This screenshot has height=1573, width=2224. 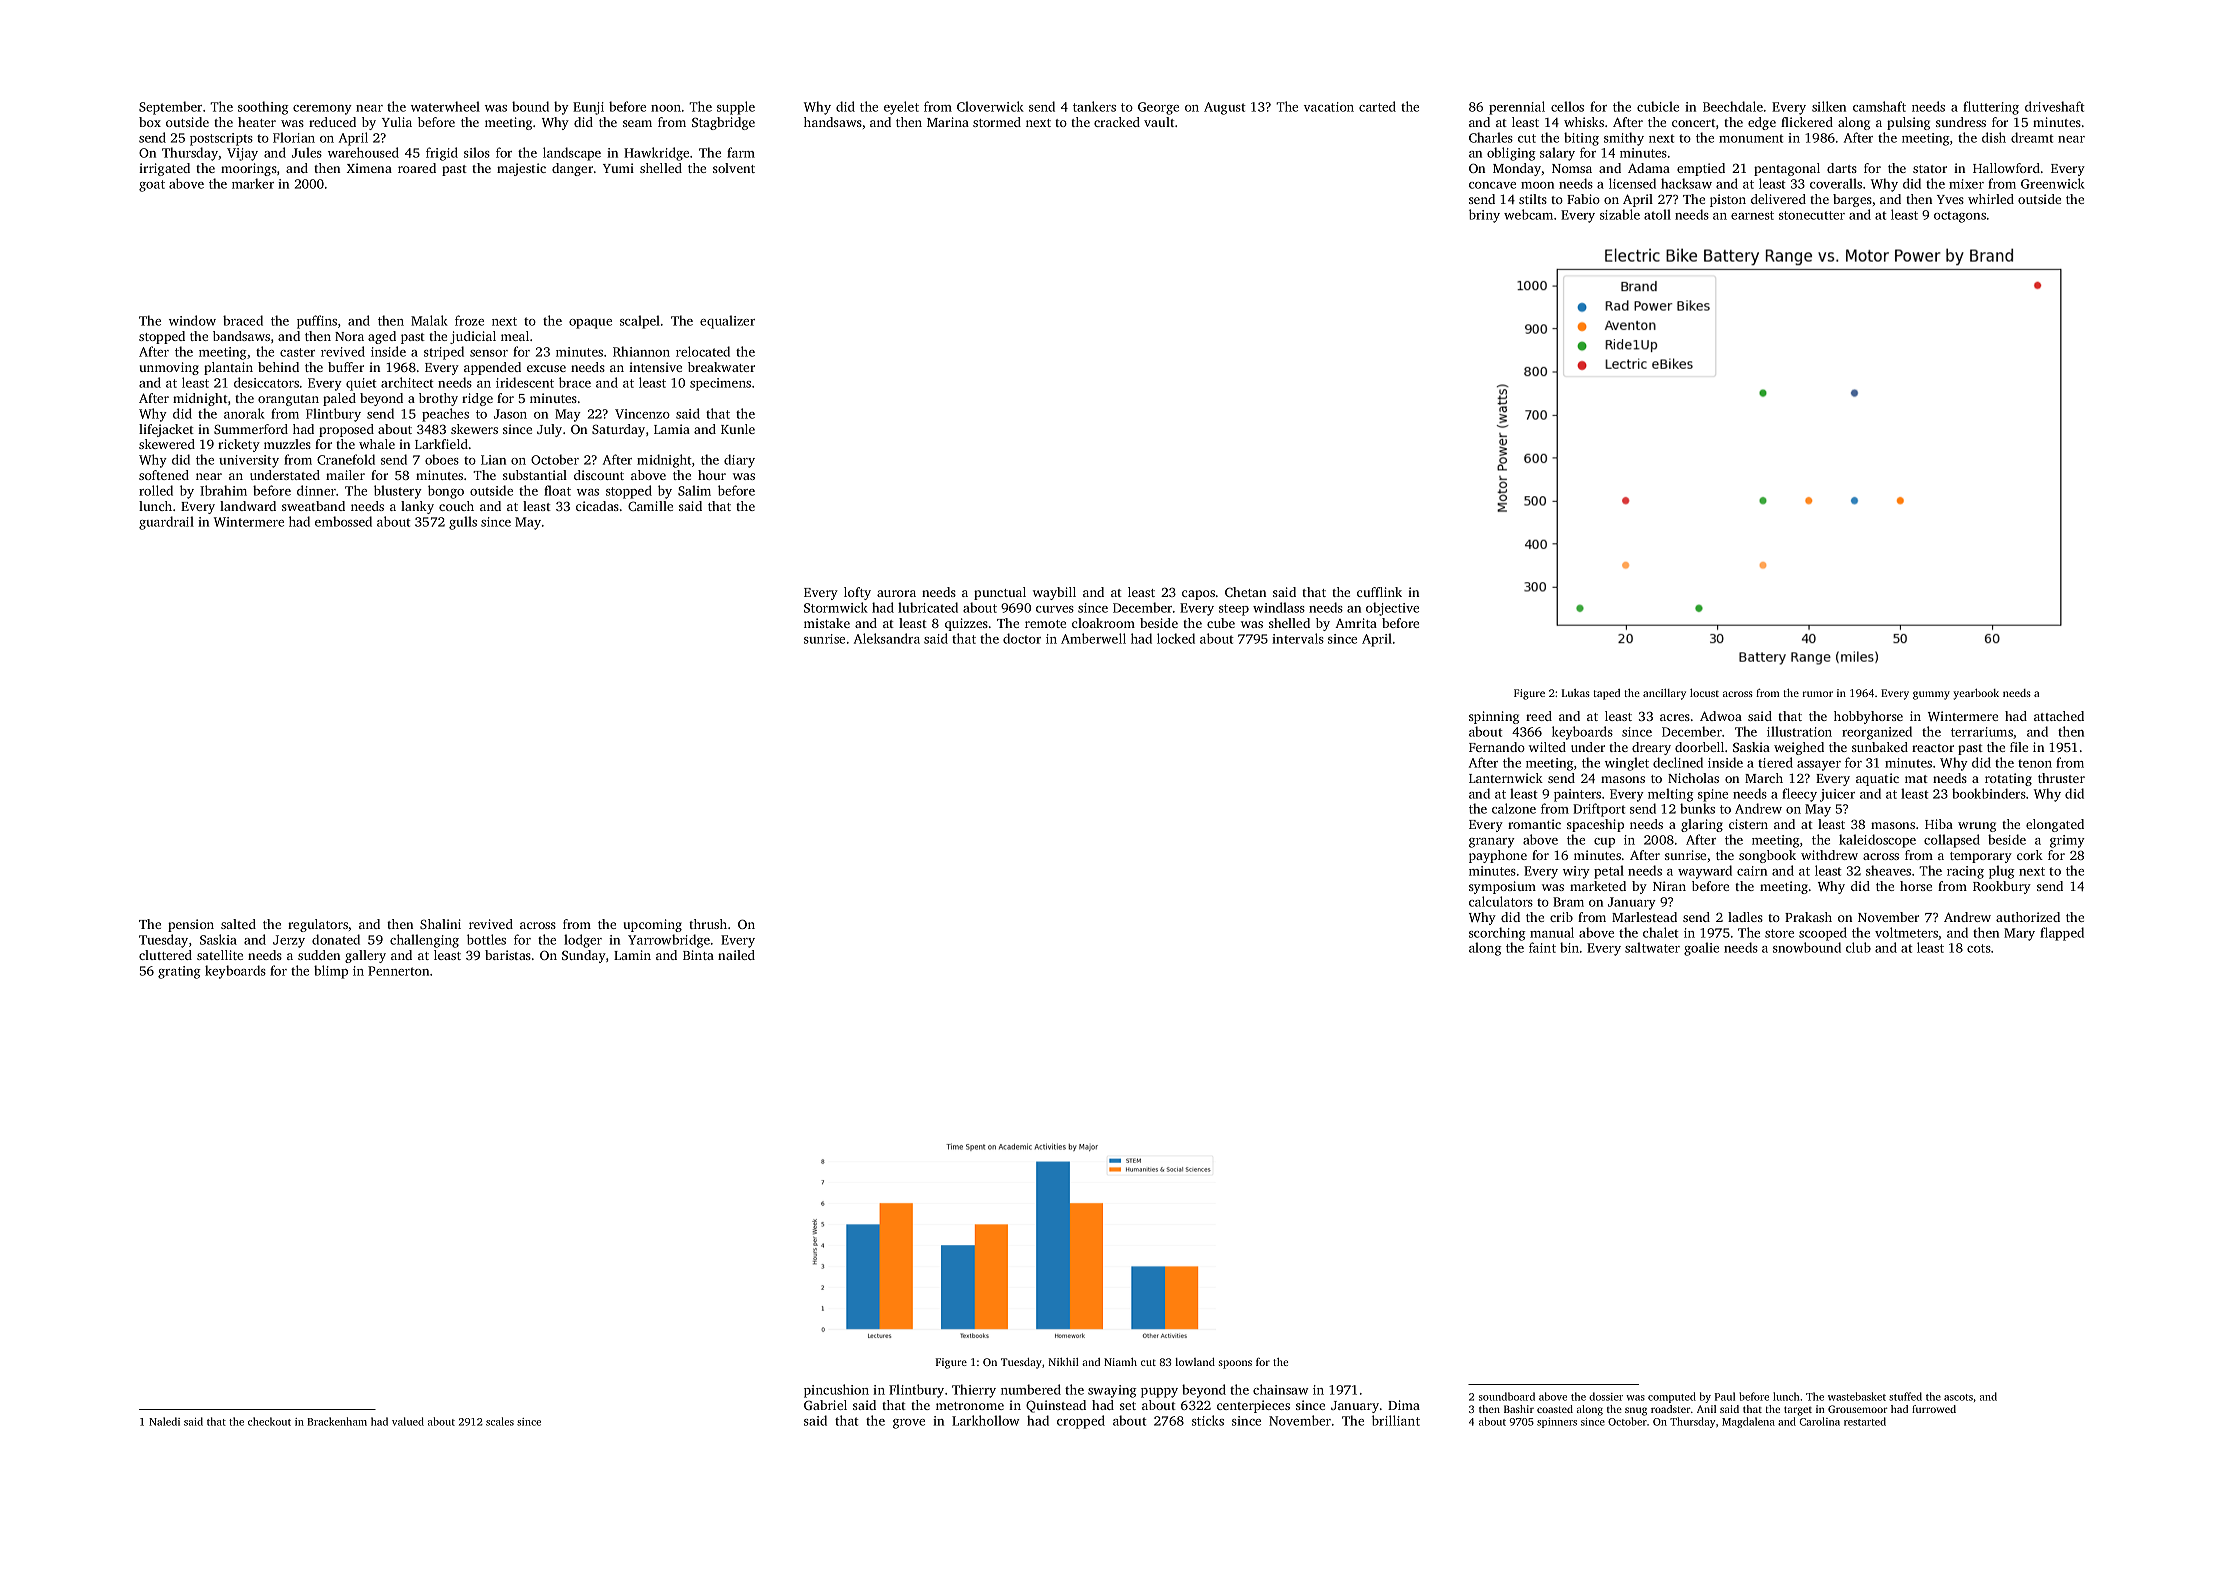 I want to click on Kunle, so click(x=738, y=429).
